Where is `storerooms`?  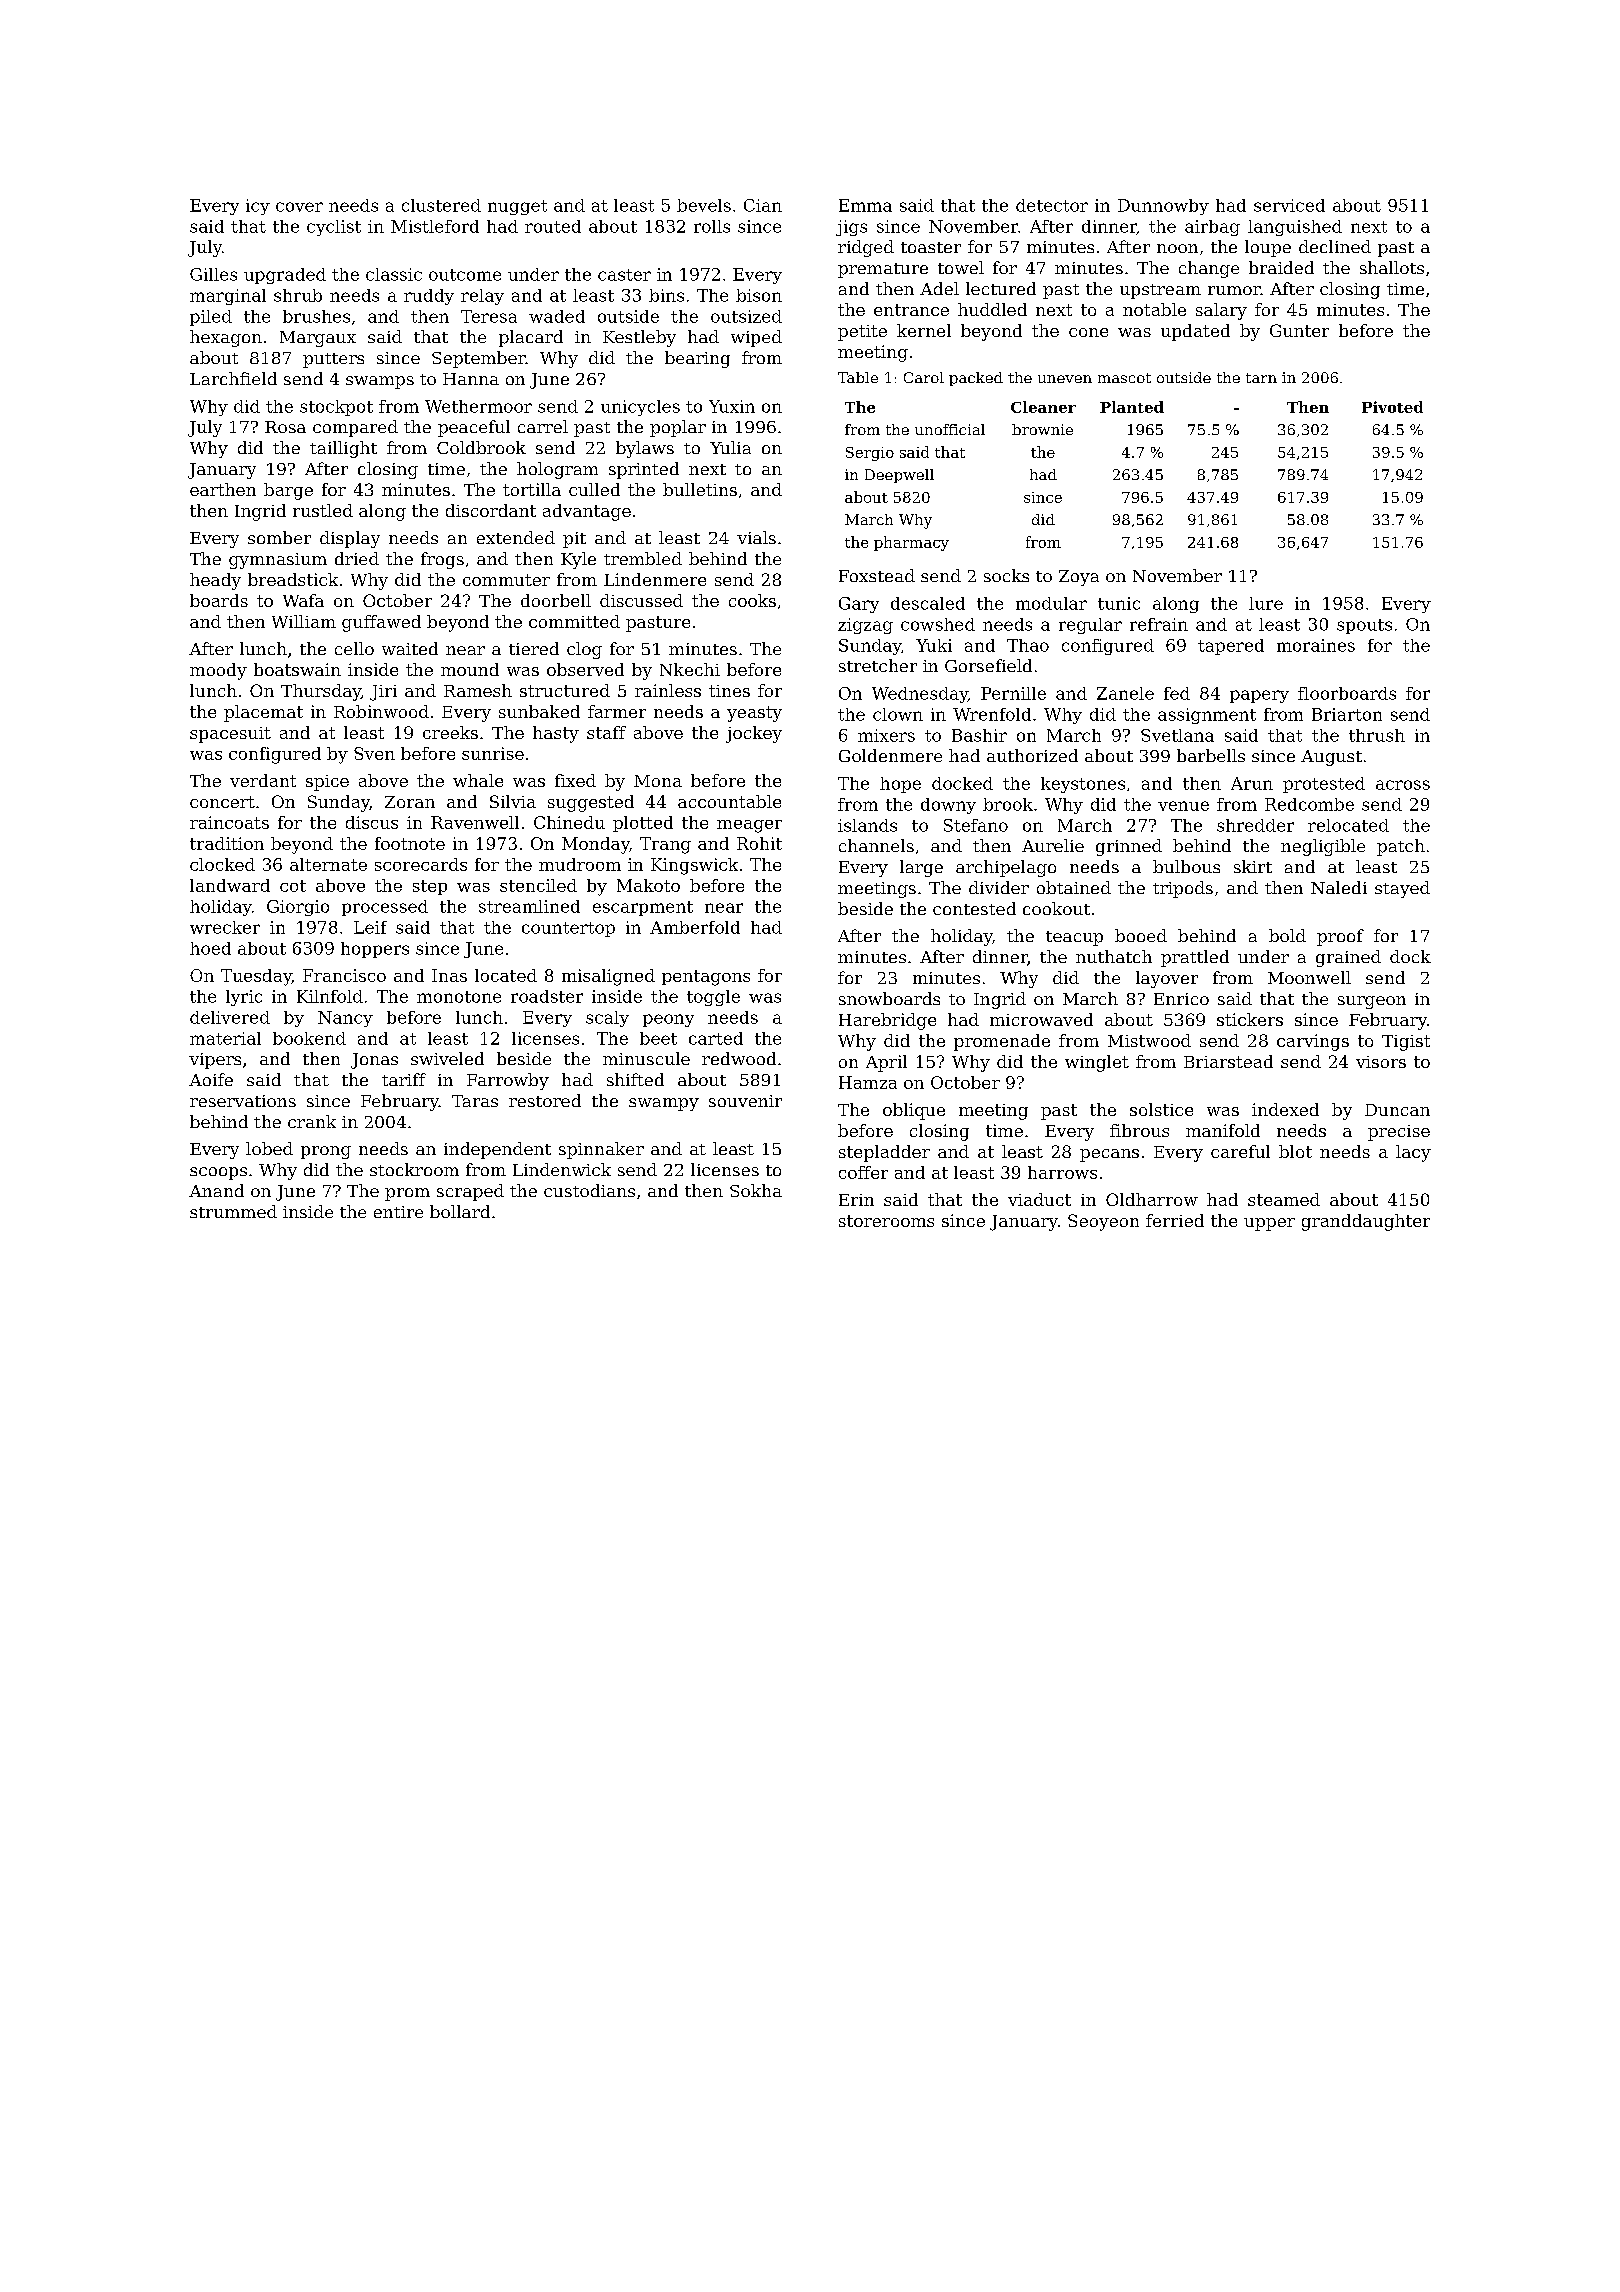
storerooms is located at coordinates (886, 1221).
